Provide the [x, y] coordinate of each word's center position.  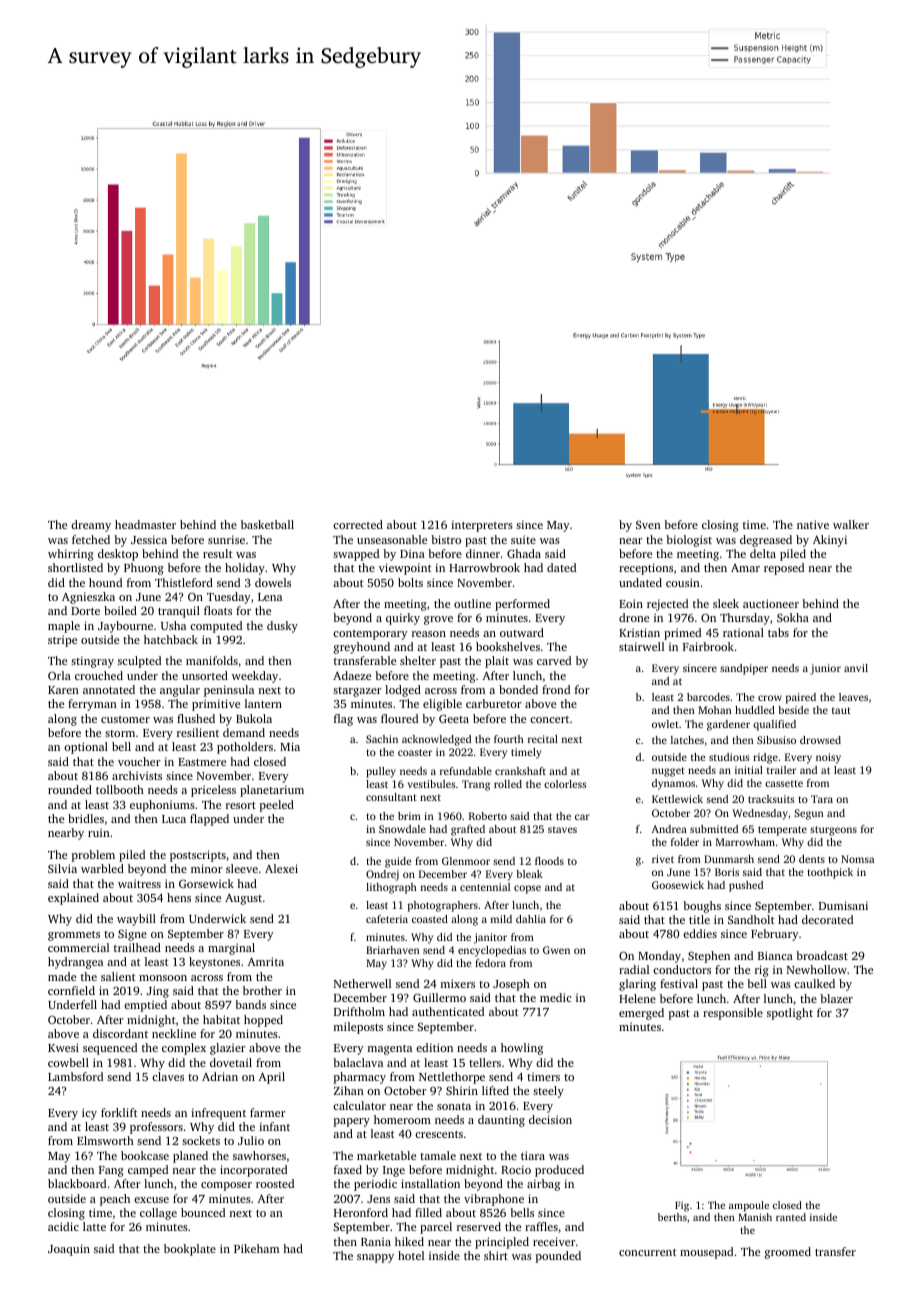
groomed [788, 1253]
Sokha [793, 617]
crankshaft [520, 771]
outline [472, 603]
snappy [375, 1258]
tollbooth [120, 789]
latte [94, 1226]
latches [687, 740]
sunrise [226, 539]
